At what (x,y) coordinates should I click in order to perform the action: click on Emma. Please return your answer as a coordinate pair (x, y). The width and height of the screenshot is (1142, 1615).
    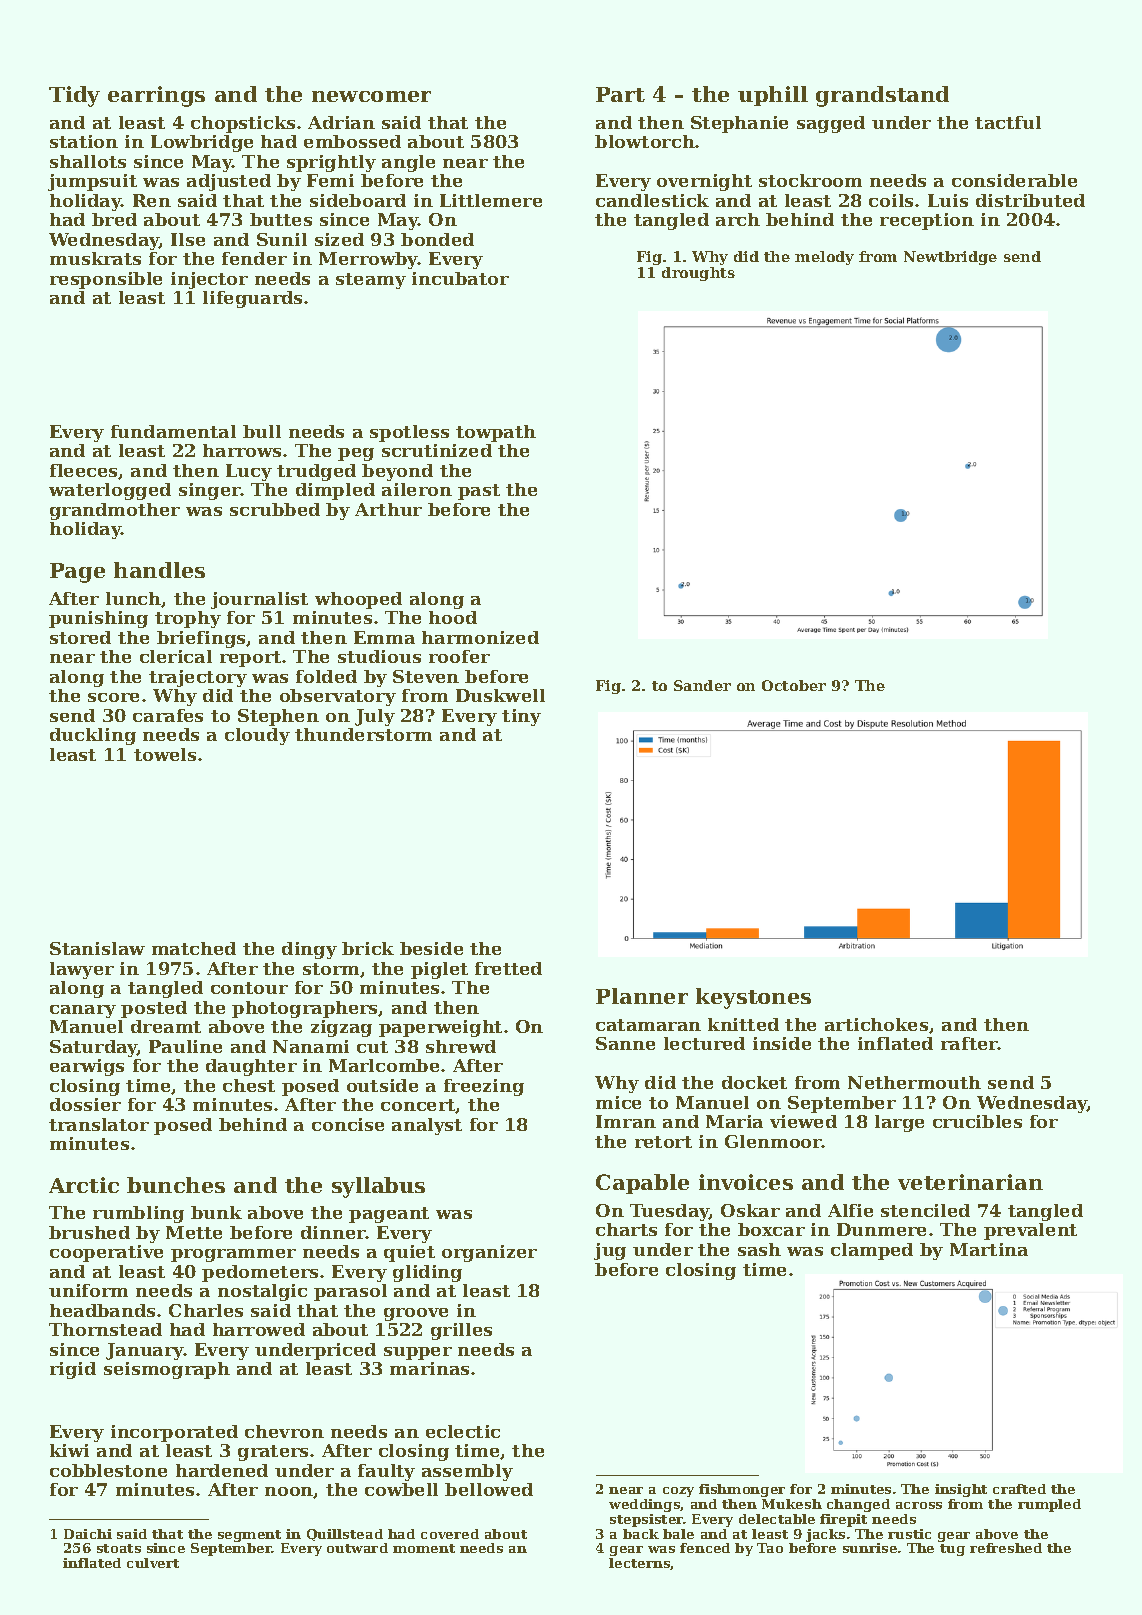
    Looking at the image, I should click on (384, 637).
